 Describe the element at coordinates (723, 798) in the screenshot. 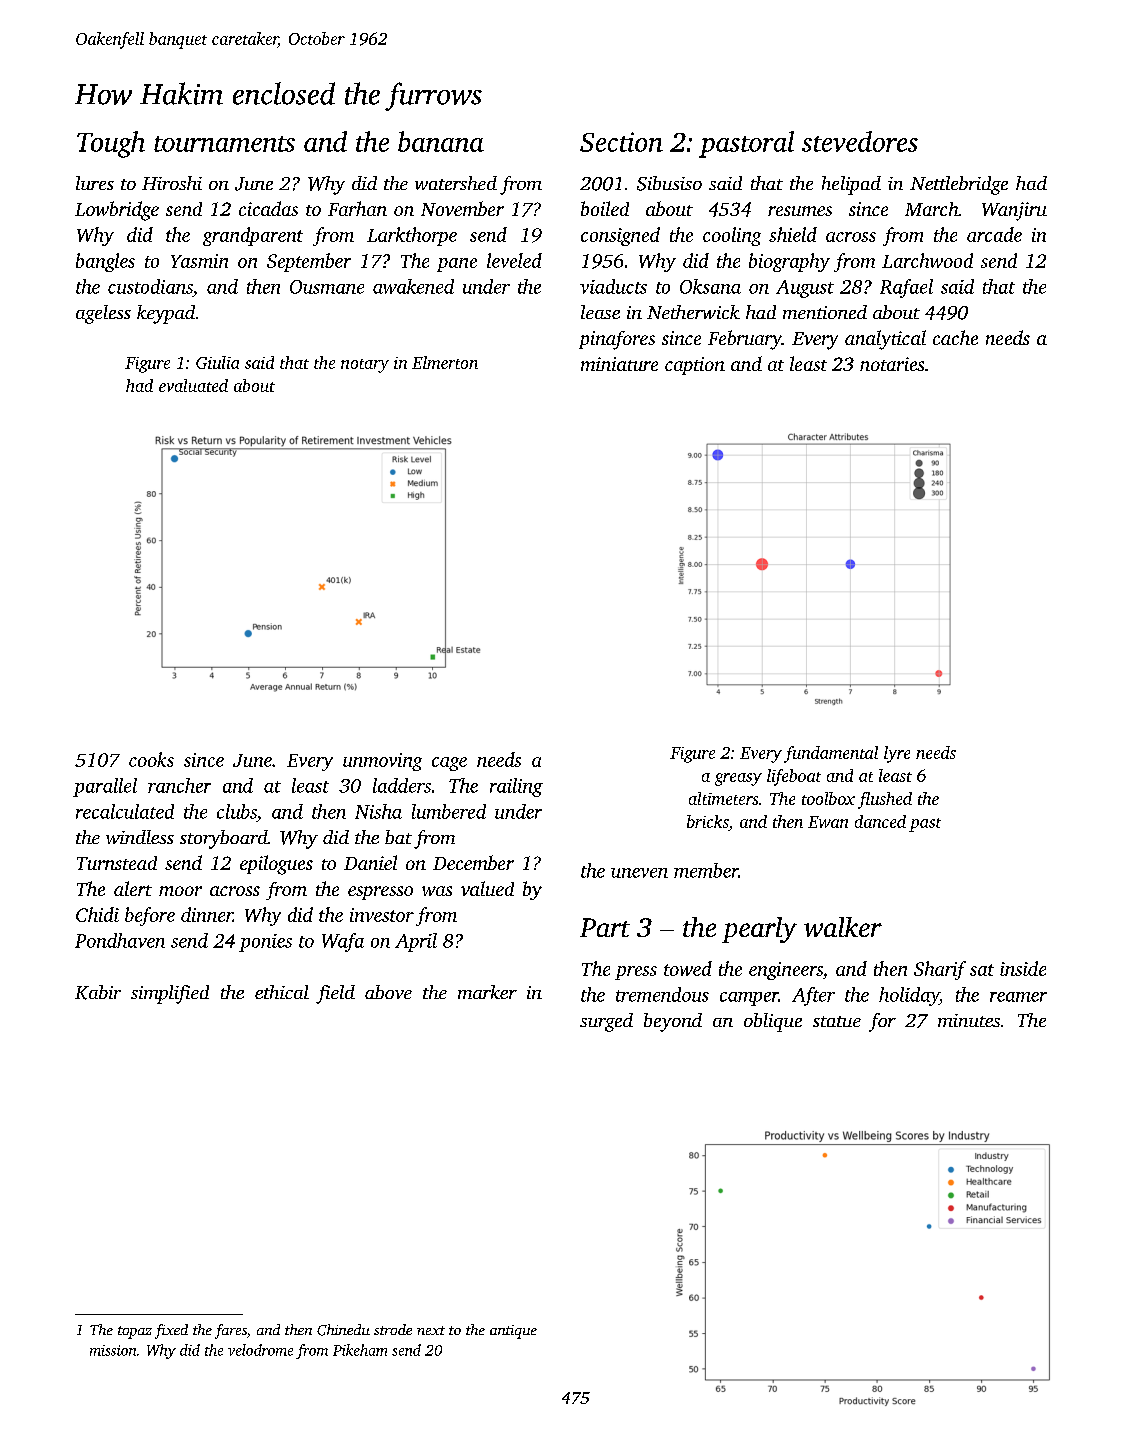

I see `altimeters` at that location.
